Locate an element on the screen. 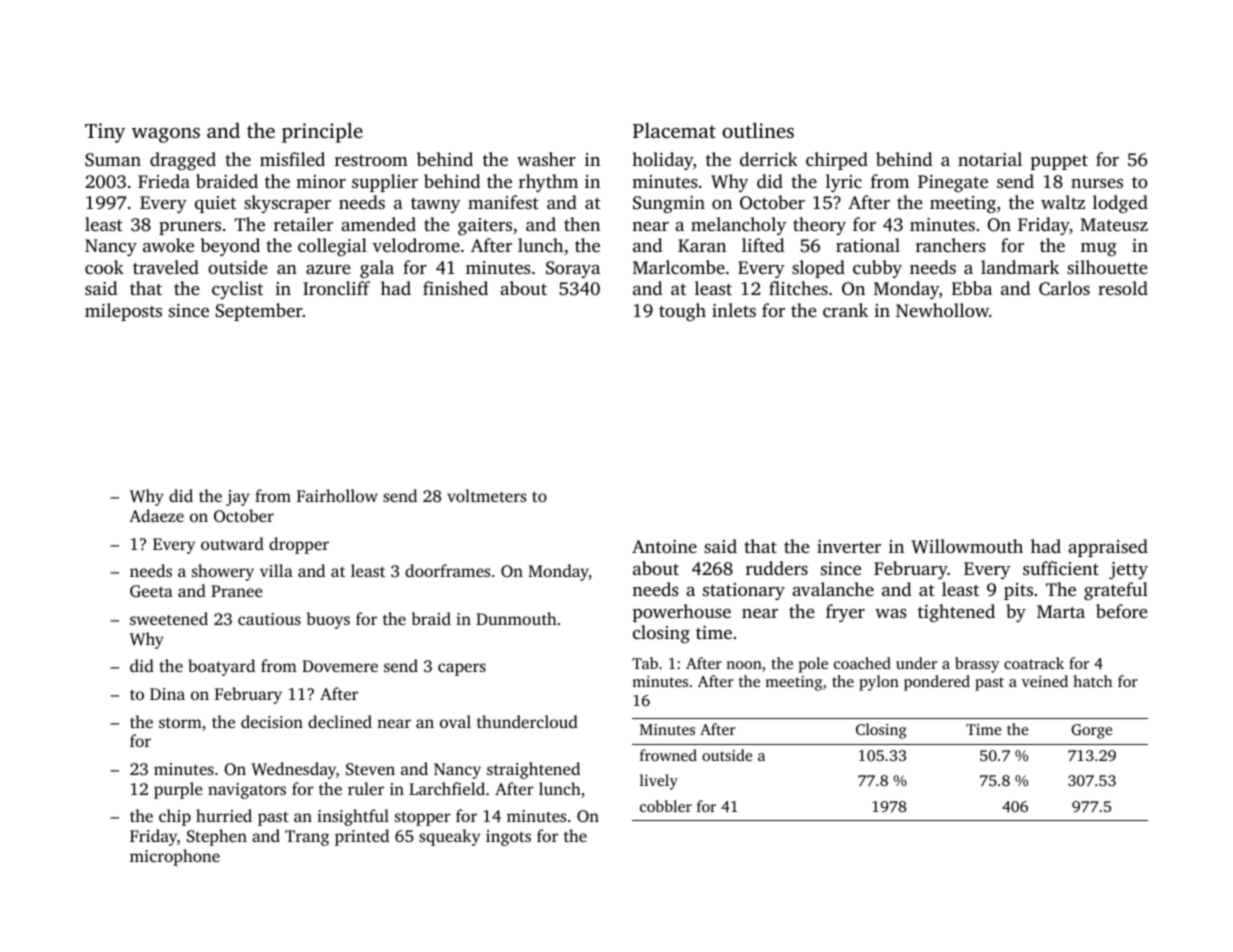  Tab is located at coordinates (645, 663).
